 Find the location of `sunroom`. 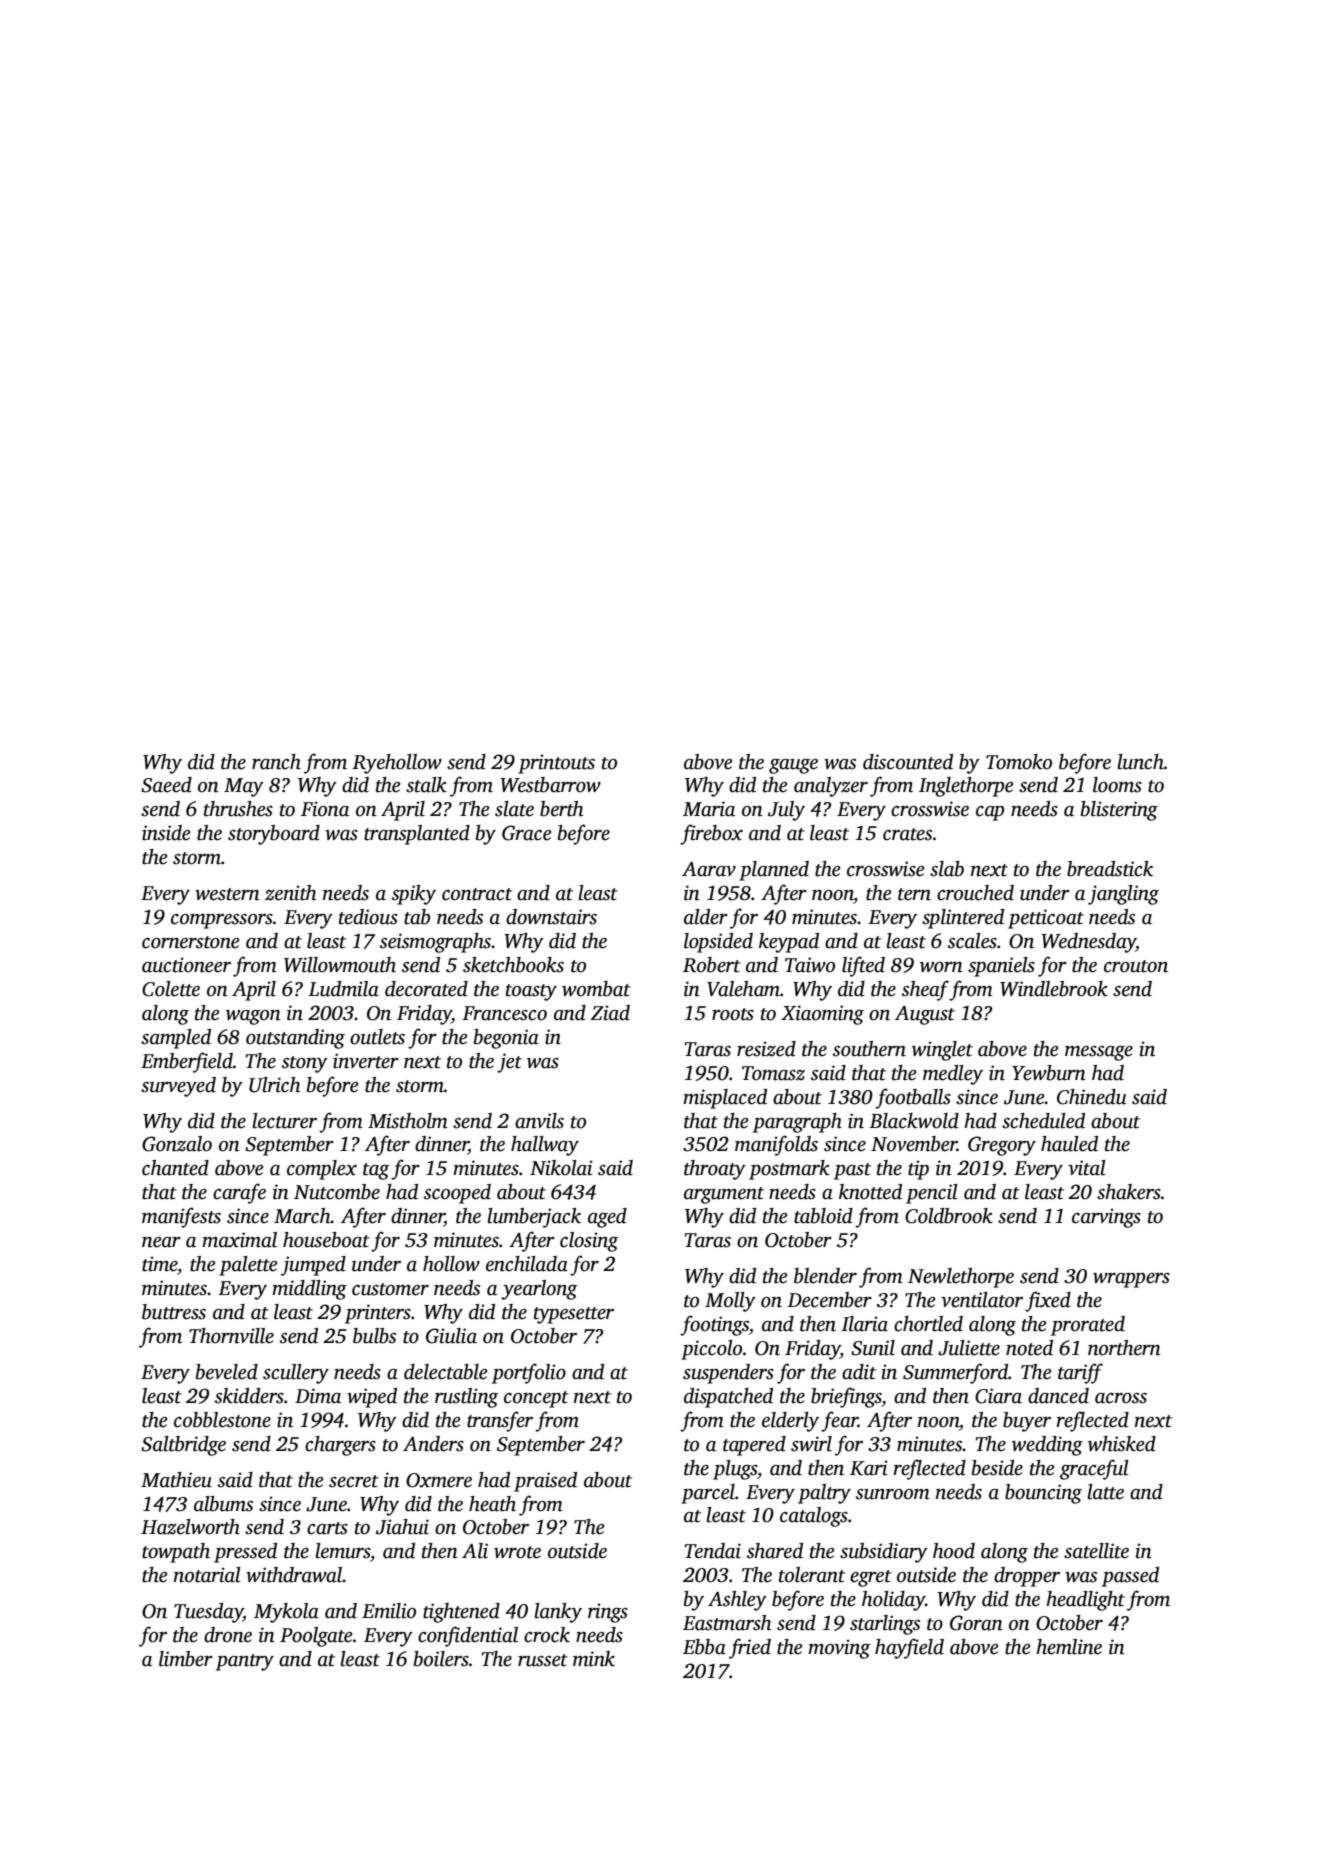

sunroom is located at coordinates (893, 1494).
